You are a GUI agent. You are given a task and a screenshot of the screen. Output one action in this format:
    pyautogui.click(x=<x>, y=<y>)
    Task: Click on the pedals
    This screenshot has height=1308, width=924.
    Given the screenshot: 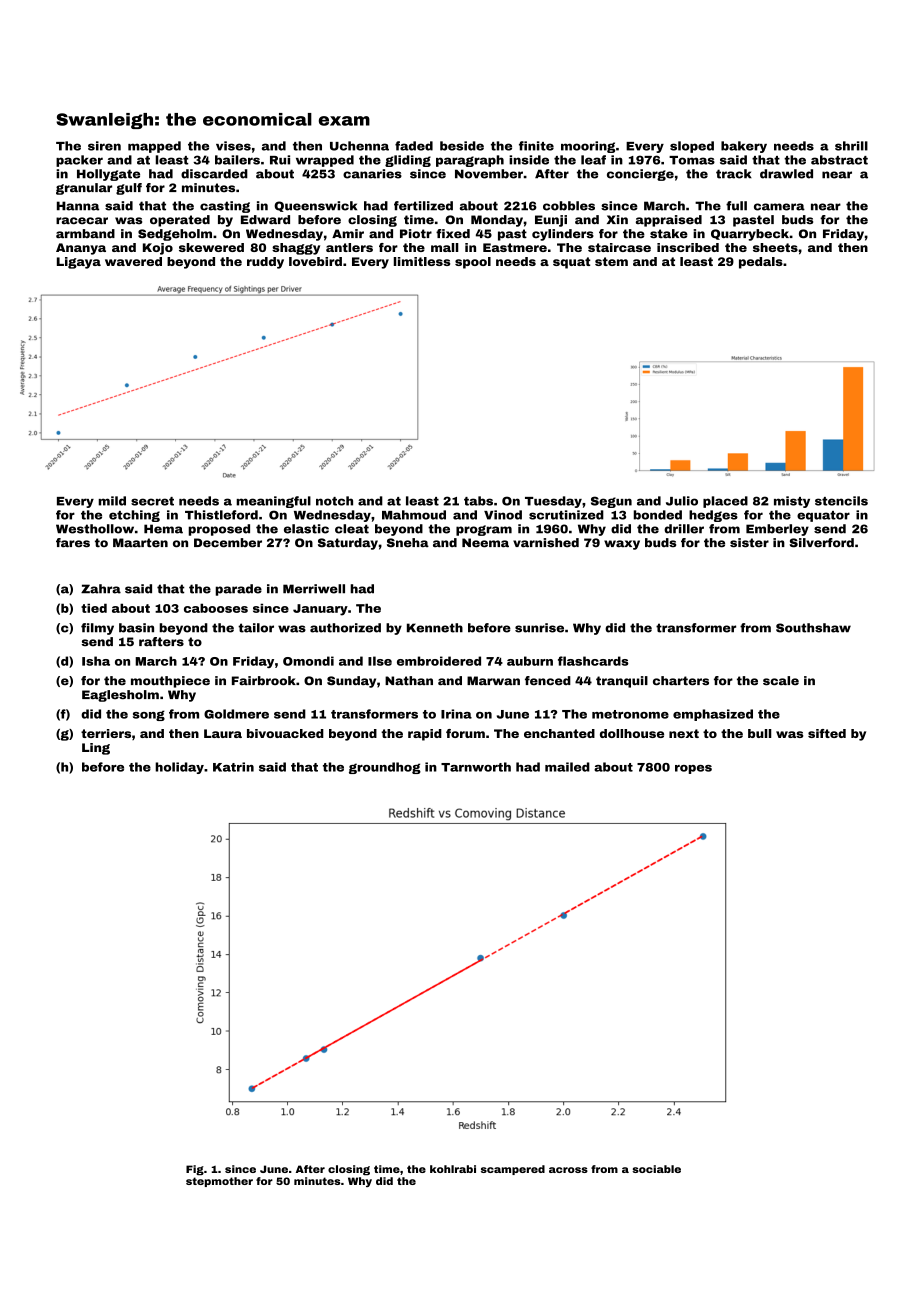 What is the action you would take?
    pyautogui.click(x=761, y=263)
